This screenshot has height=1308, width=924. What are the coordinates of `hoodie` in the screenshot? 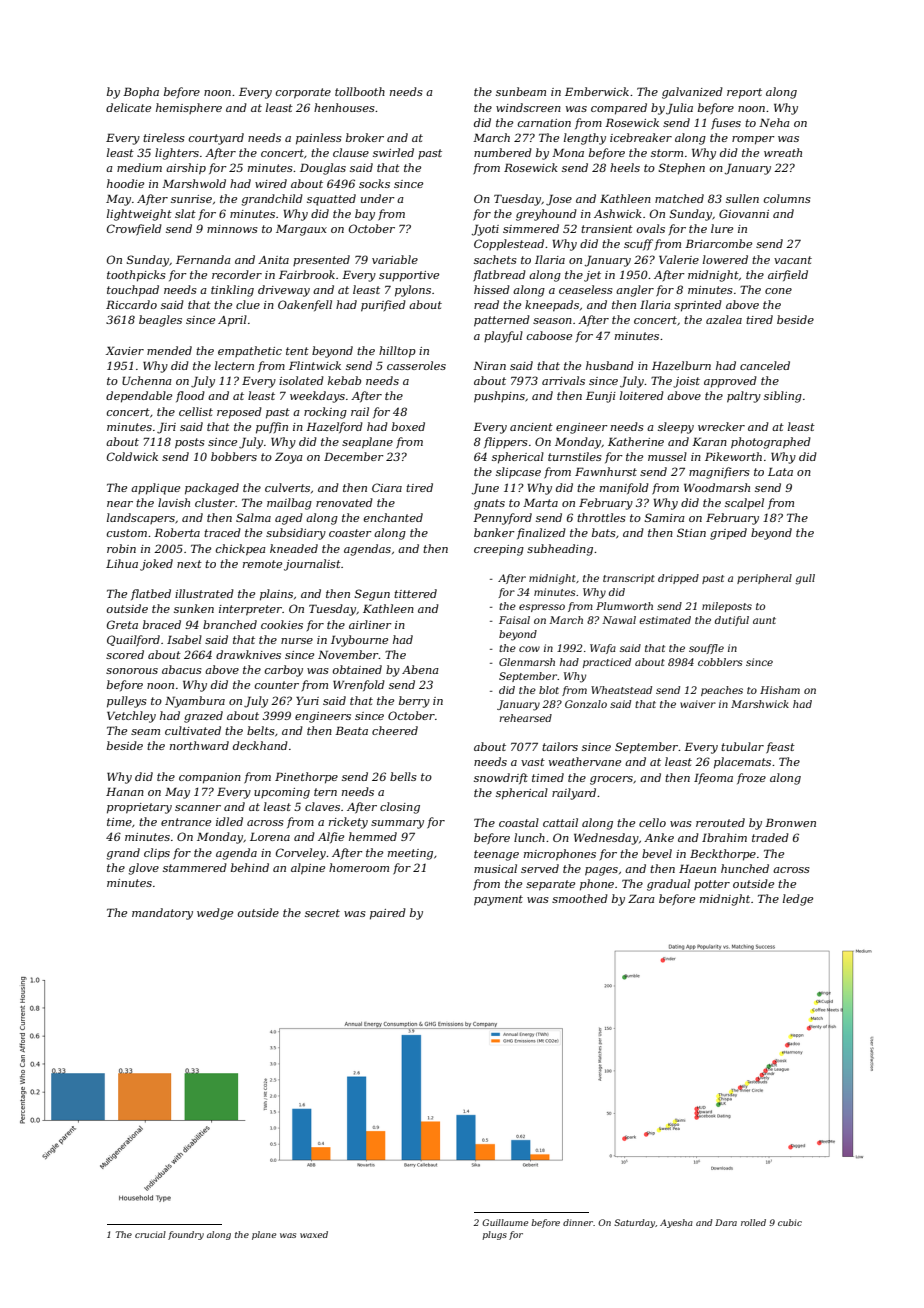 It's located at (125, 183).
